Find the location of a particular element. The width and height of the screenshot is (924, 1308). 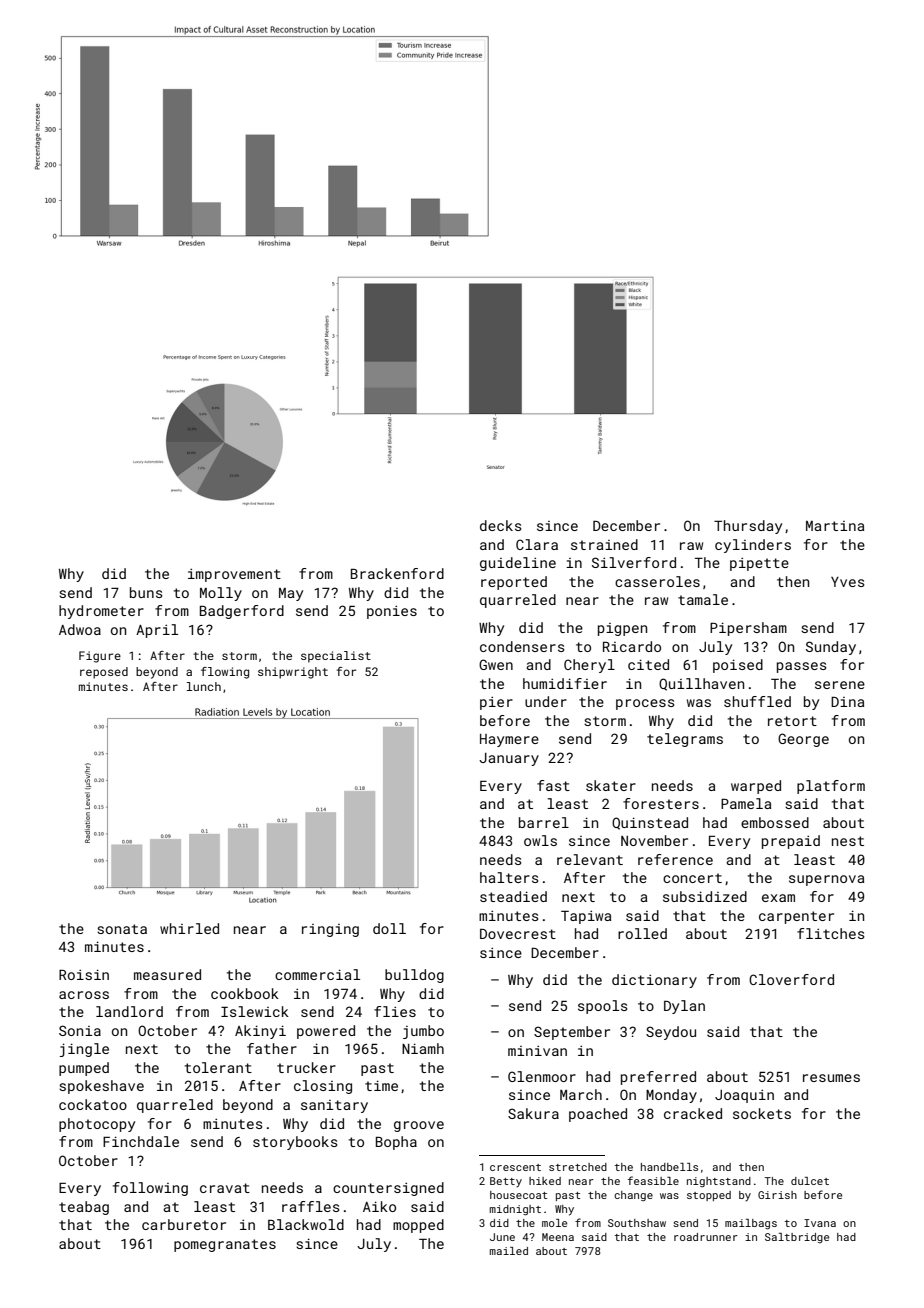

tolerant is located at coordinates (218, 1067).
